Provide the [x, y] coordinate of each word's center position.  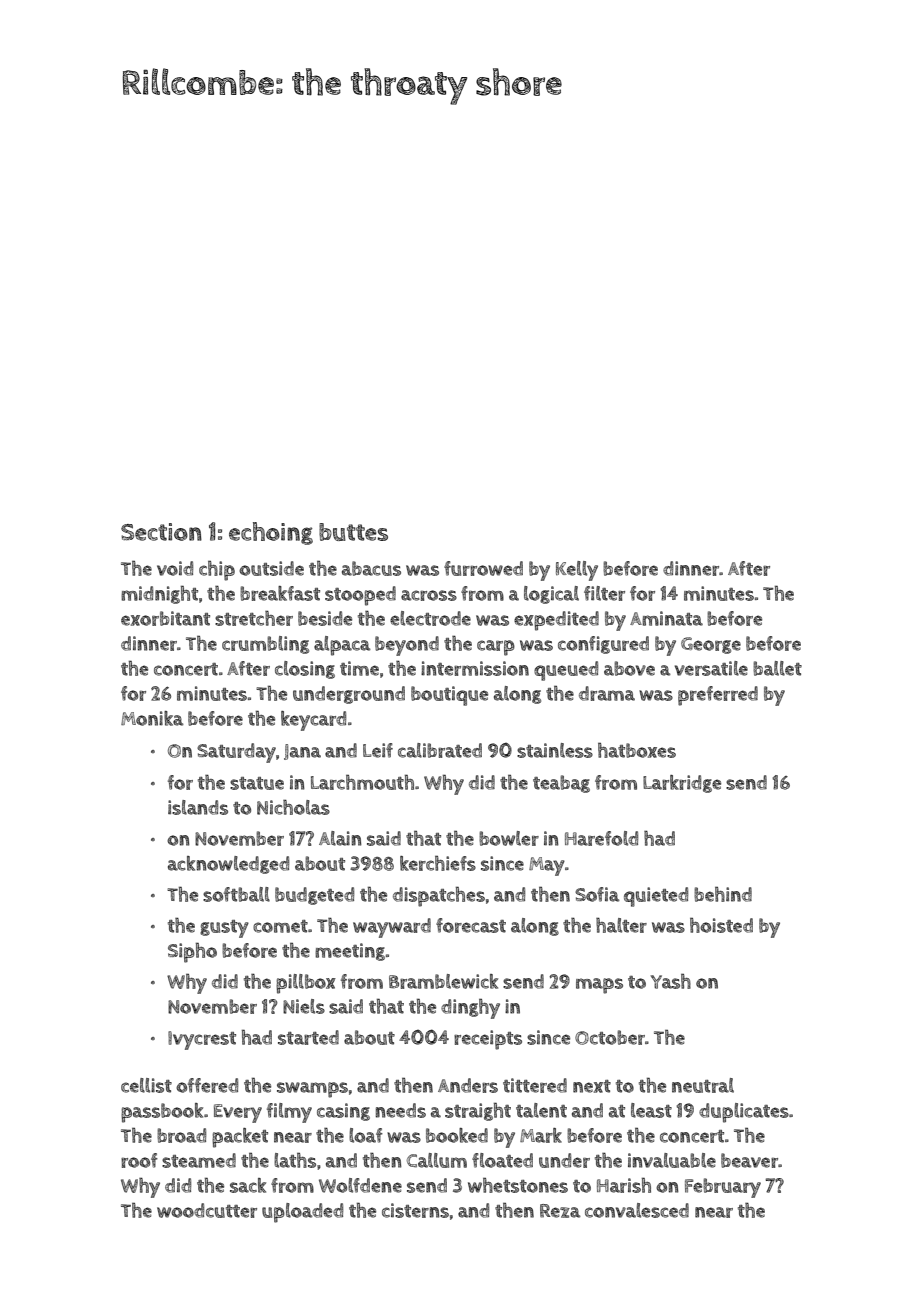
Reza [560, 1211]
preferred [718, 696]
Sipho [192, 953]
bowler [509, 838]
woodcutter [207, 1210]
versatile [711, 668]
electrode [430, 618]
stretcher [254, 618]
